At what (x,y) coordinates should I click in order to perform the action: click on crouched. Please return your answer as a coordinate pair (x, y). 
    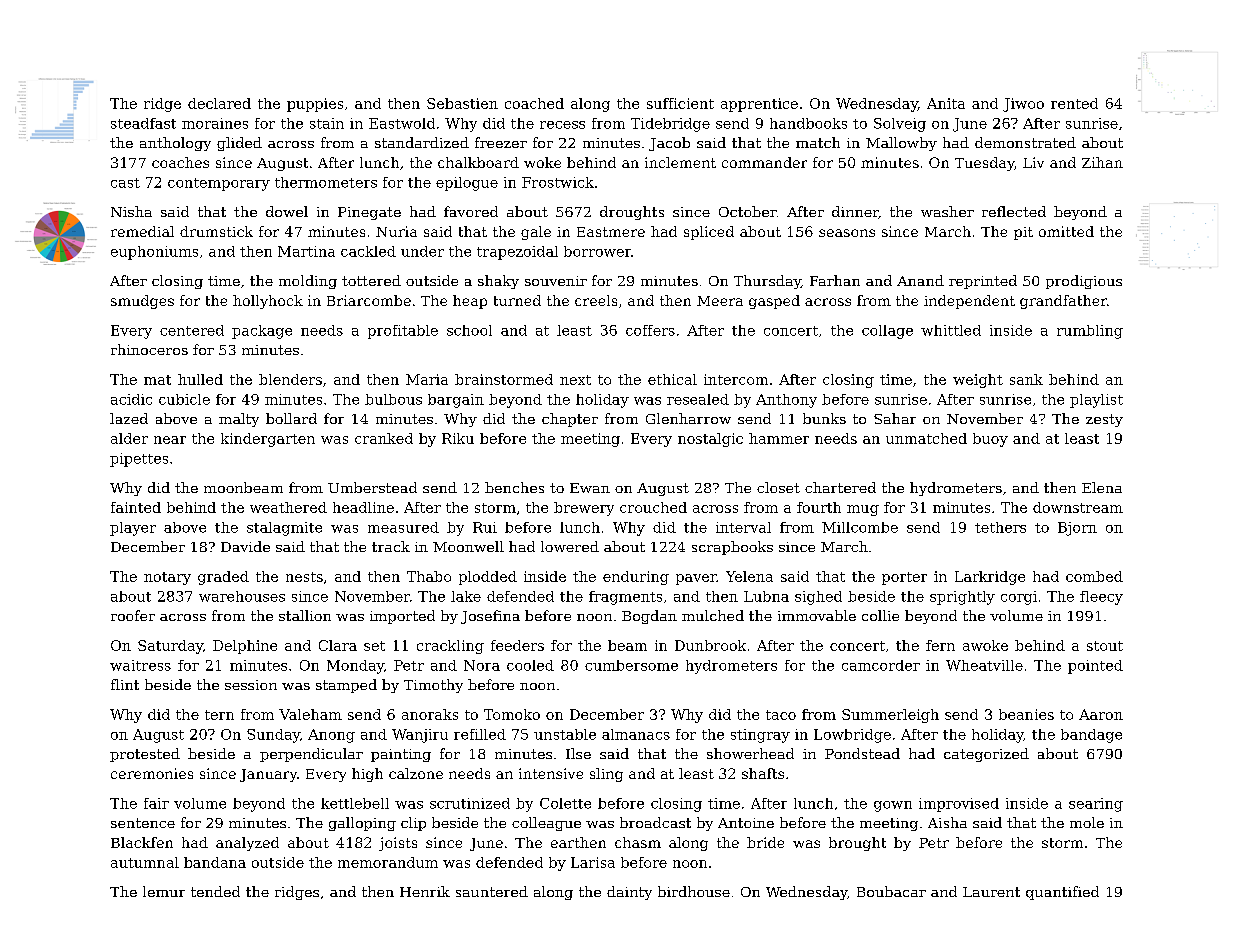
    Looking at the image, I should click on (653, 507).
